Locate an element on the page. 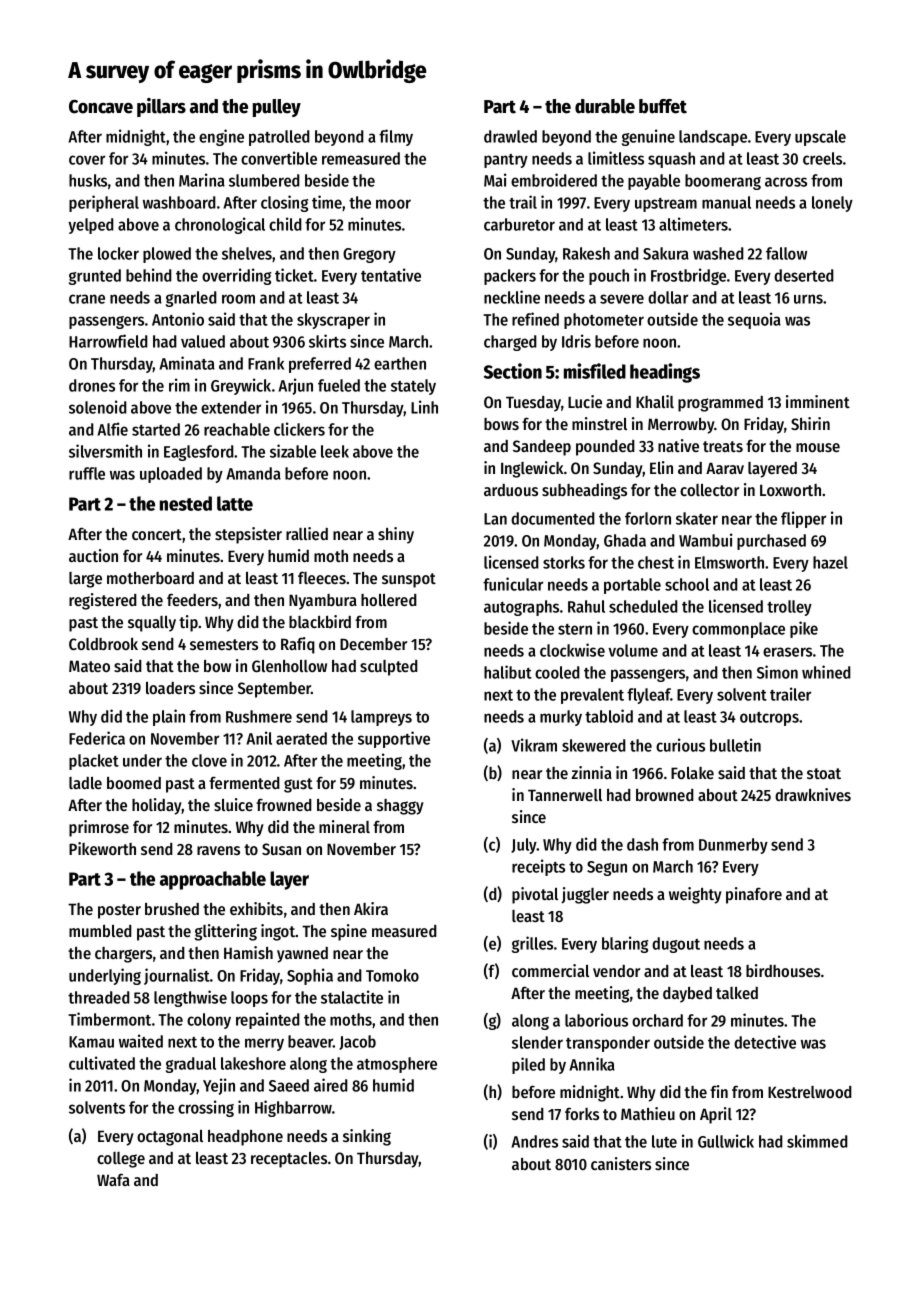  yelped is located at coordinates (91, 226).
